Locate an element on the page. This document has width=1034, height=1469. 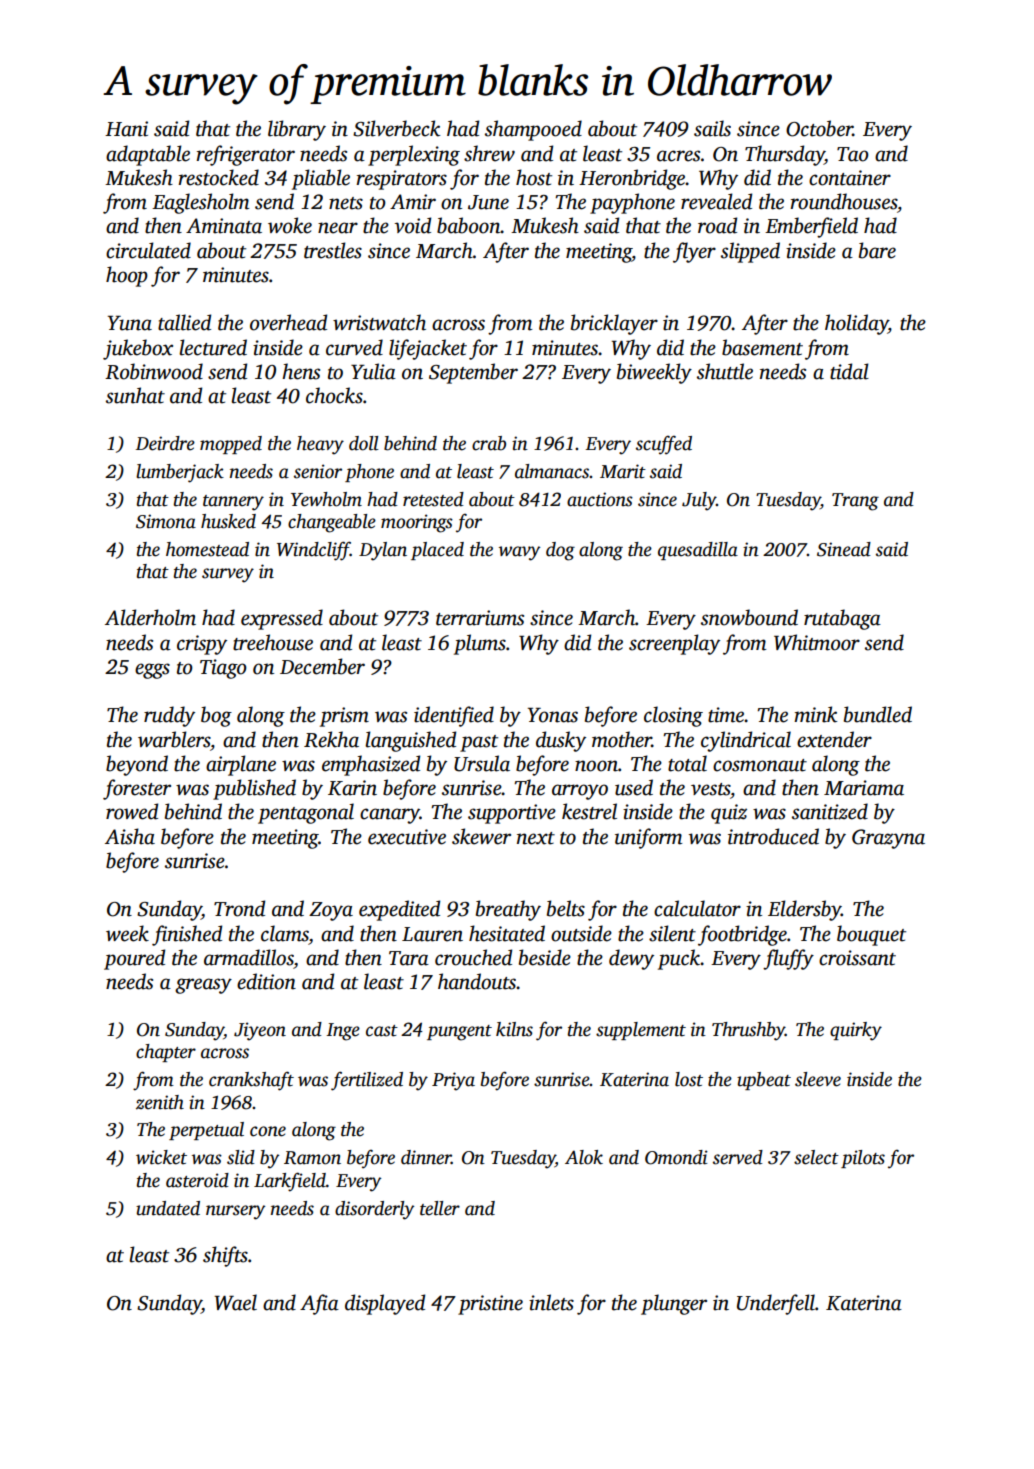
uniform is located at coordinates (648, 838).
